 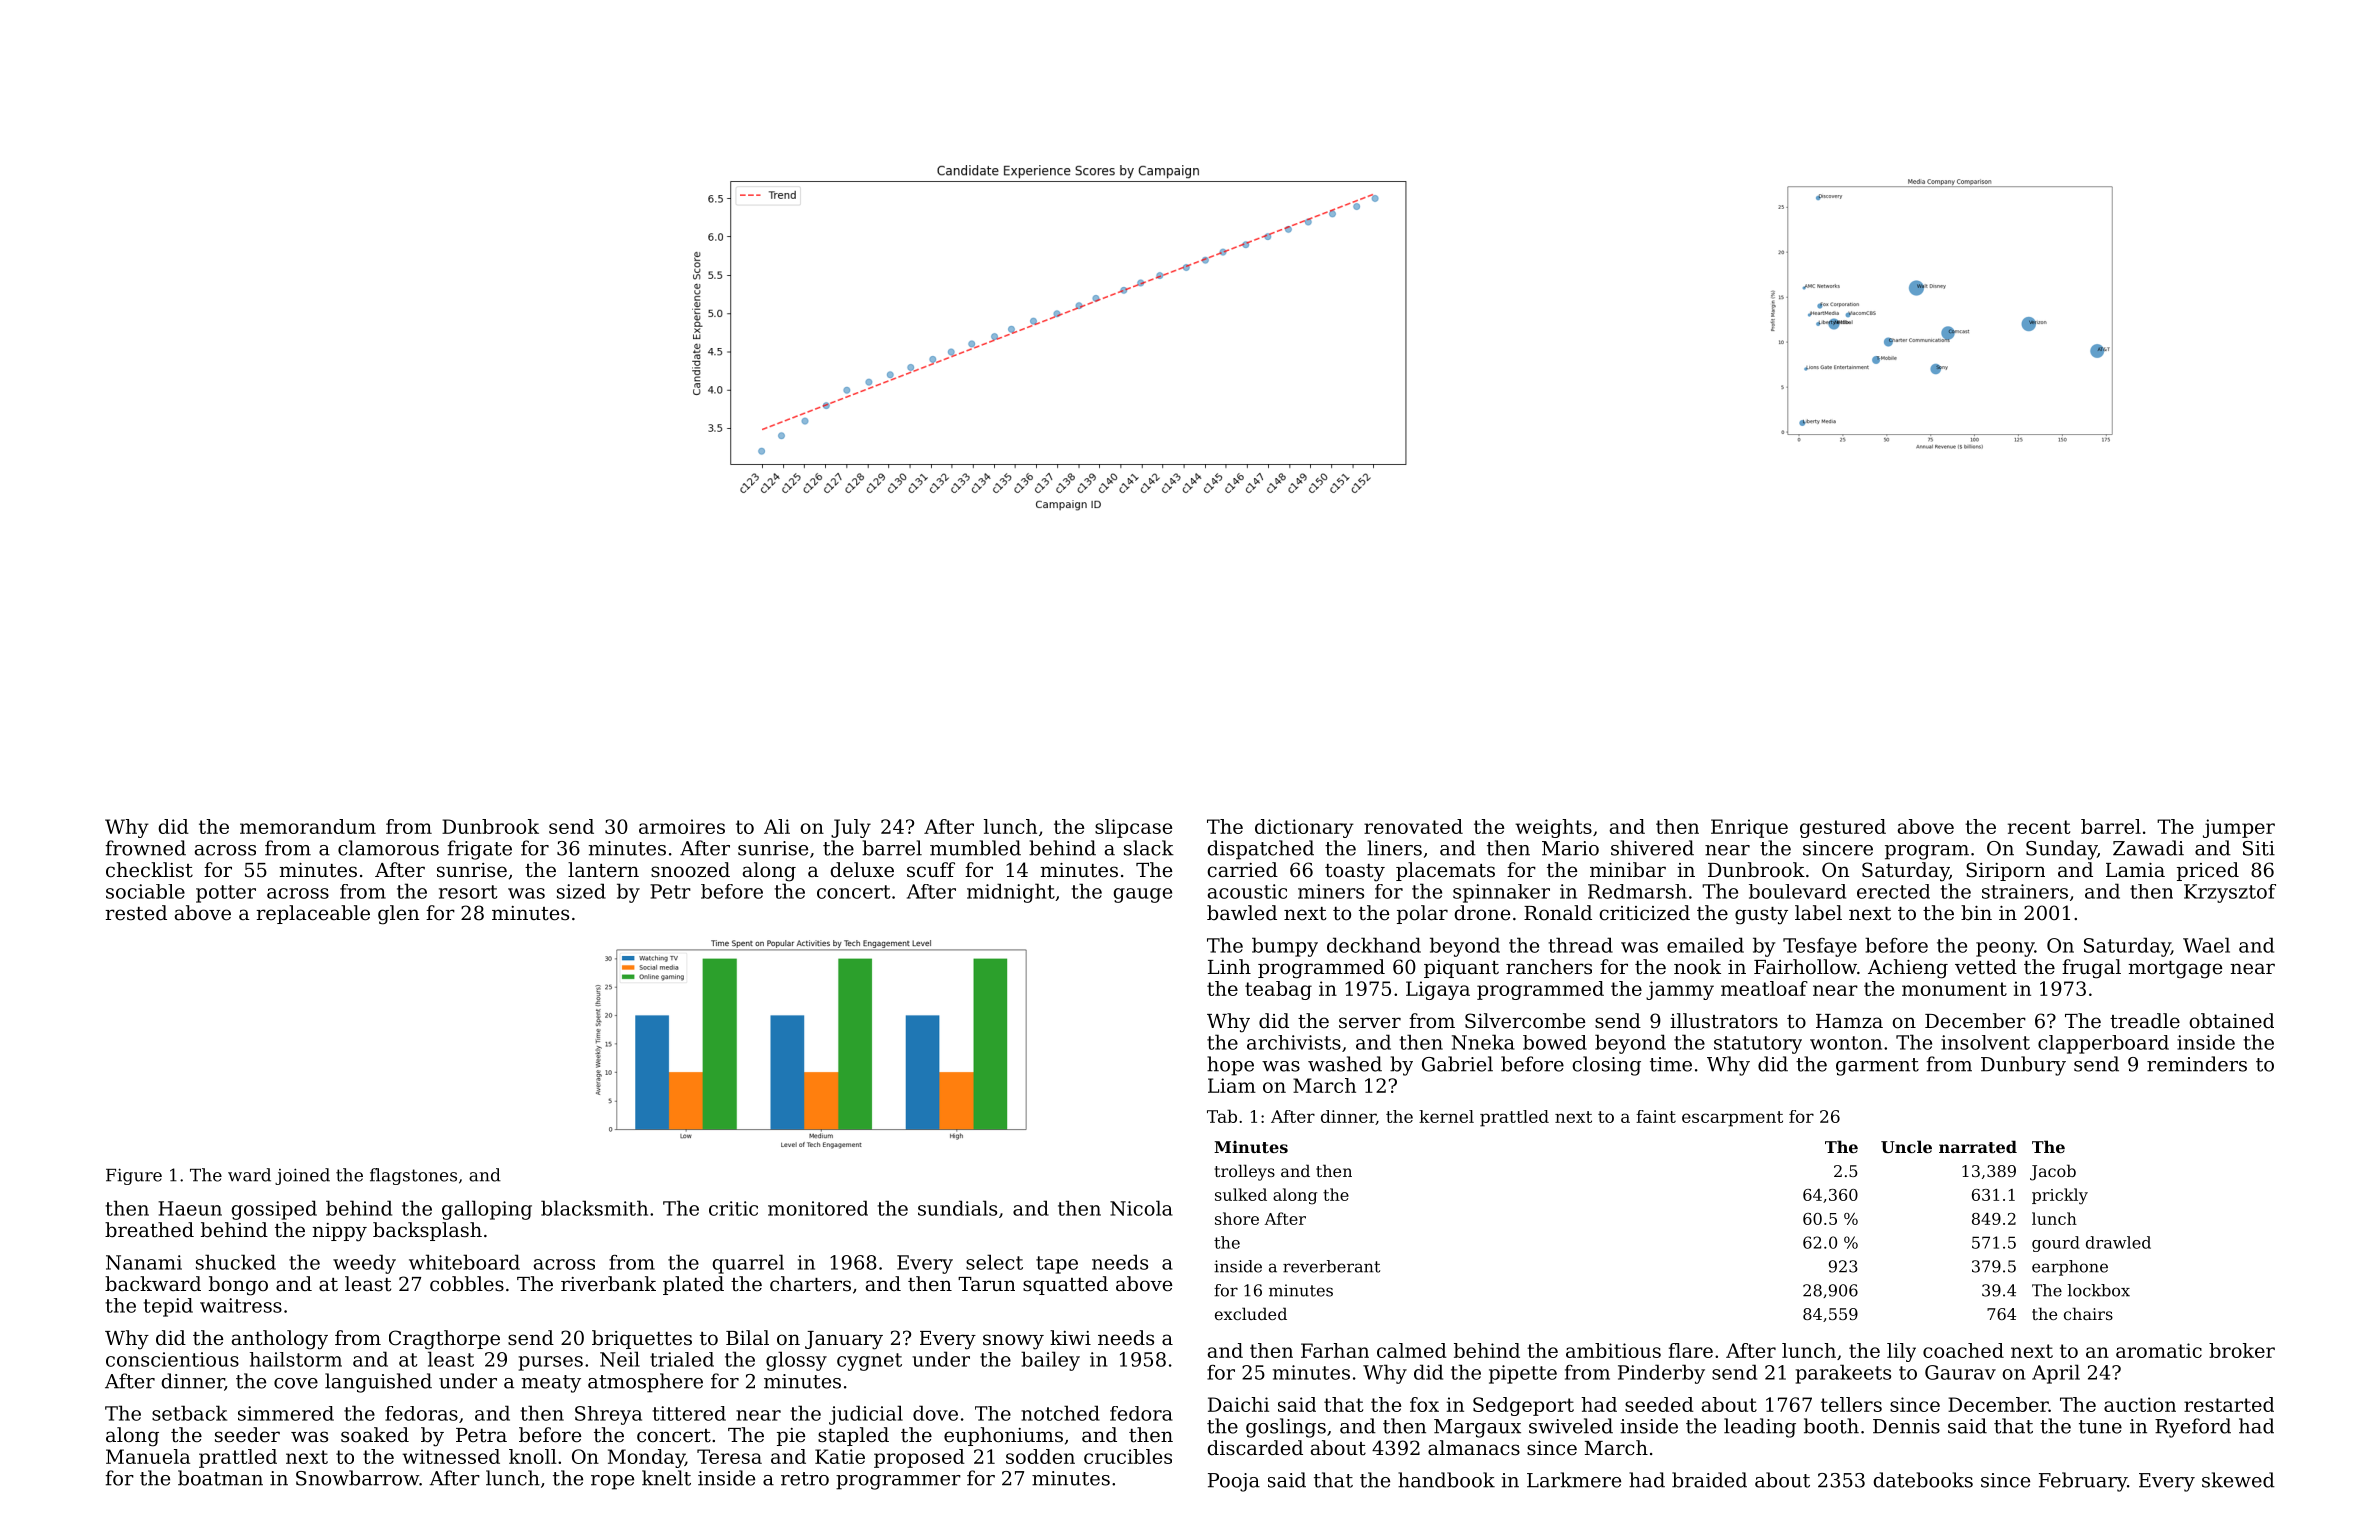 What do you see at coordinates (190, 1208) in the screenshot?
I see `Haeun` at bounding box center [190, 1208].
